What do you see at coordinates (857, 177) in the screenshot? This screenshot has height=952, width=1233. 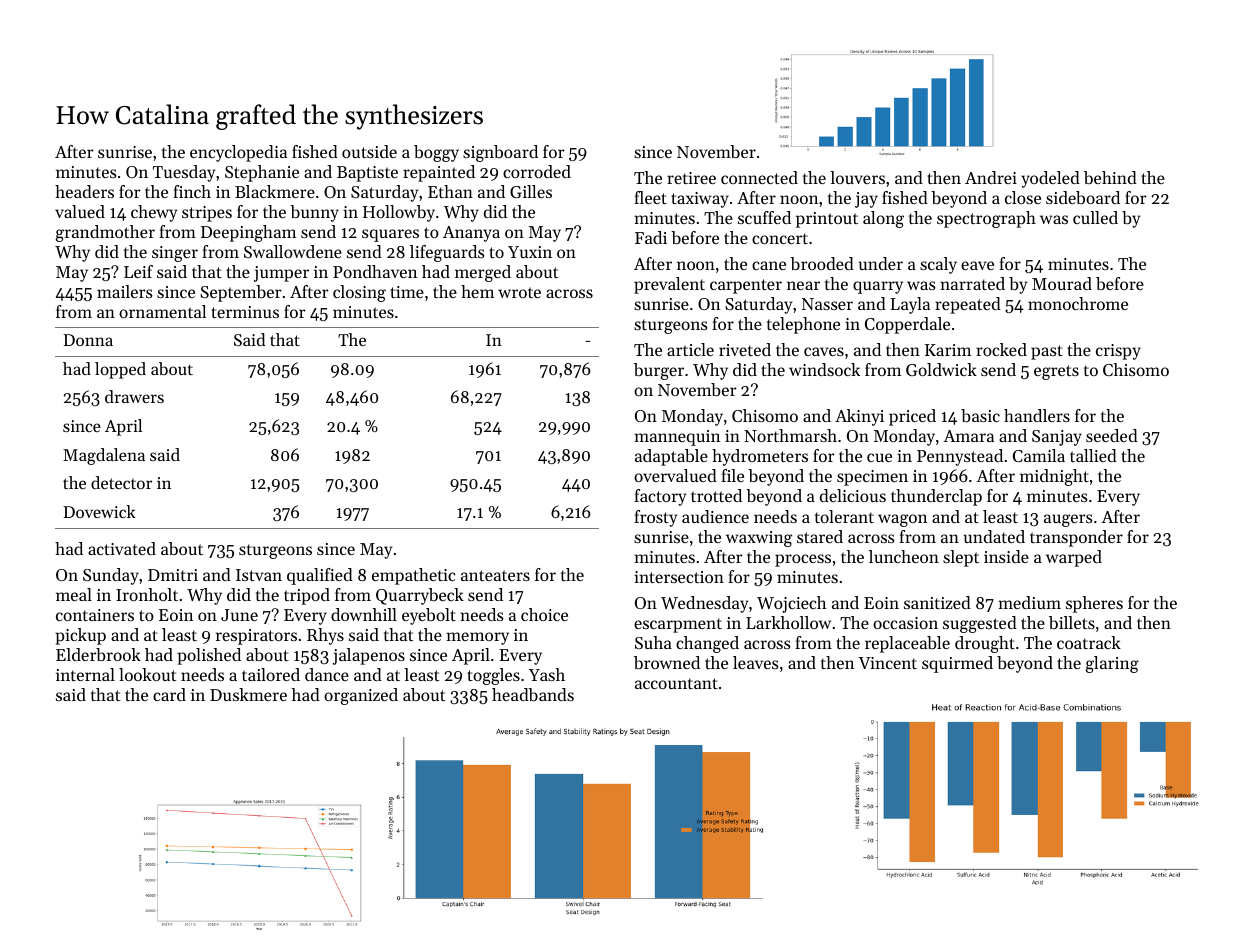 I see `louvers` at bounding box center [857, 177].
